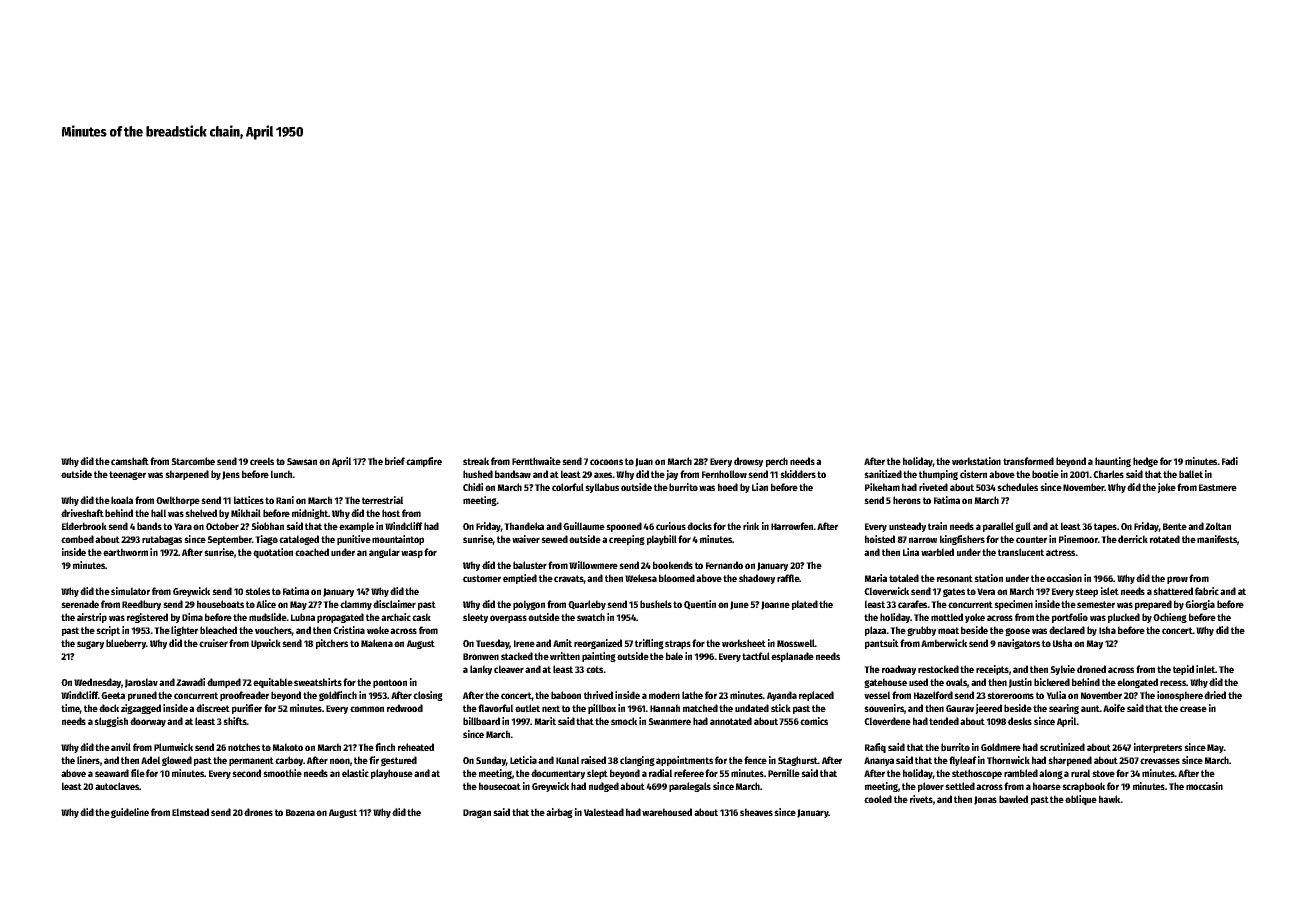 The height and width of the image is (924, 1308). Describe the element at coordinates (130, 461) in the image. I see `camshaft` at that location.
